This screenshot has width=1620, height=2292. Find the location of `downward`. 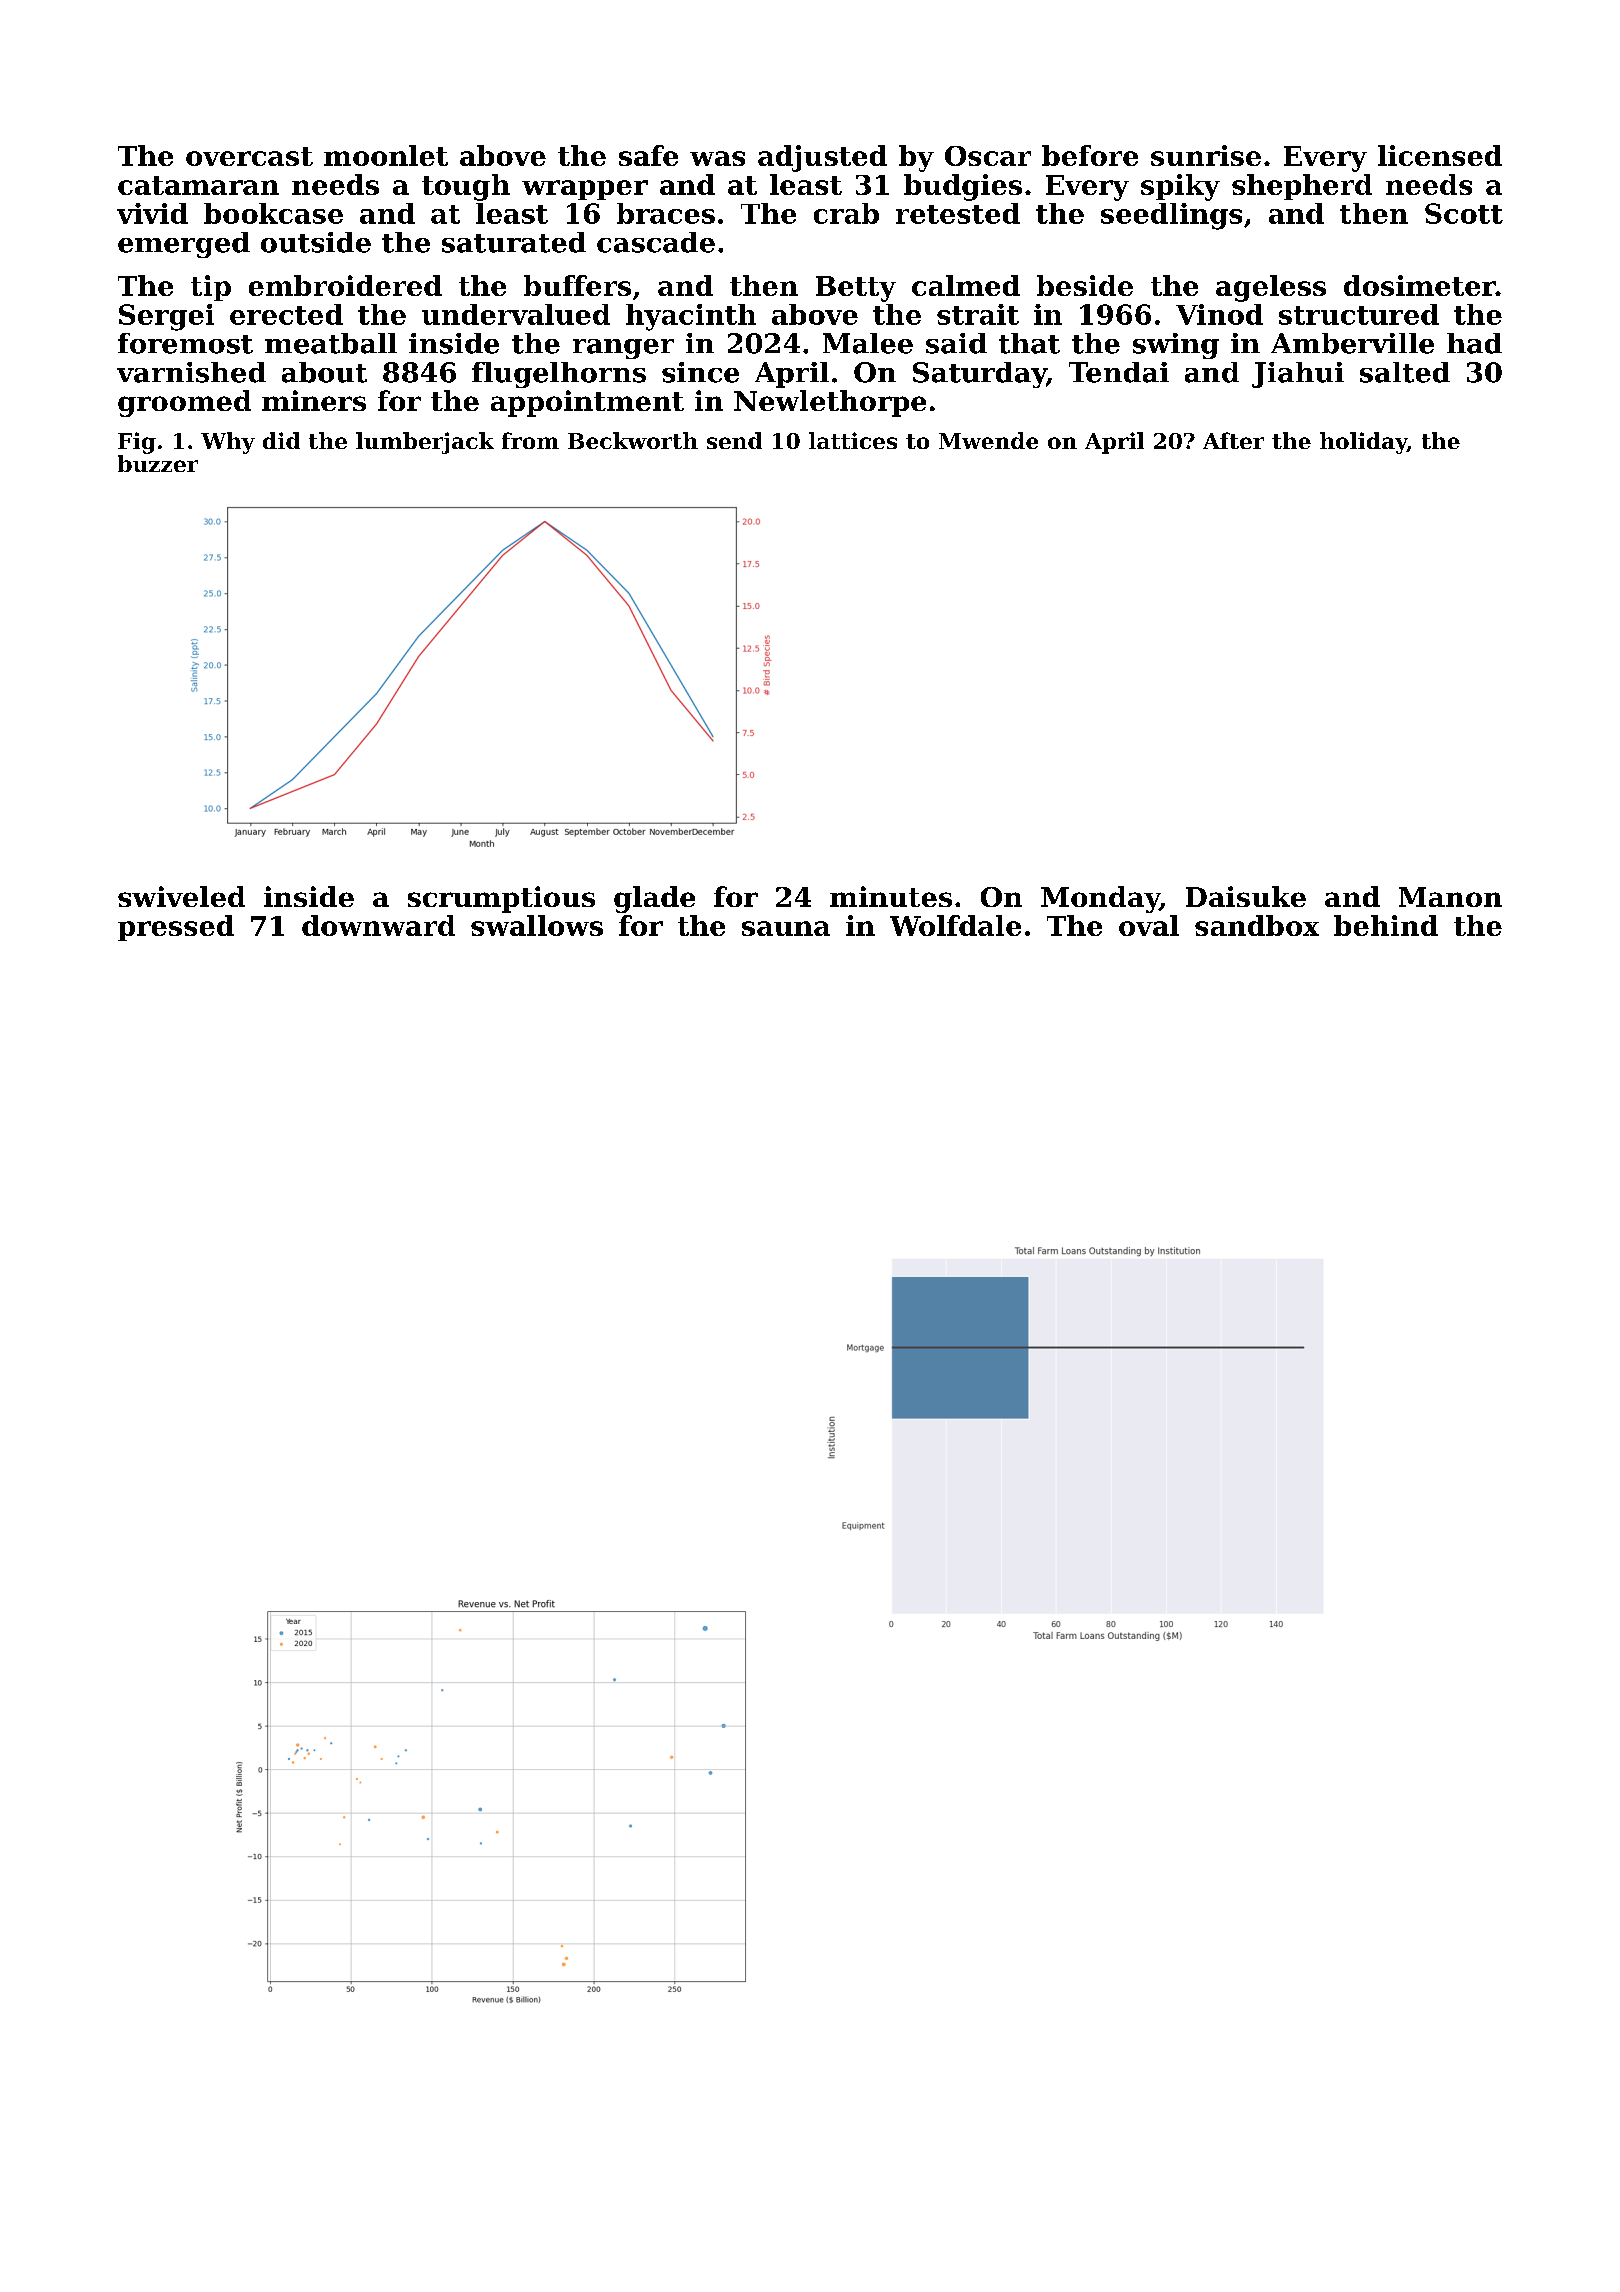

downward is located at coordinates (378, 925).
